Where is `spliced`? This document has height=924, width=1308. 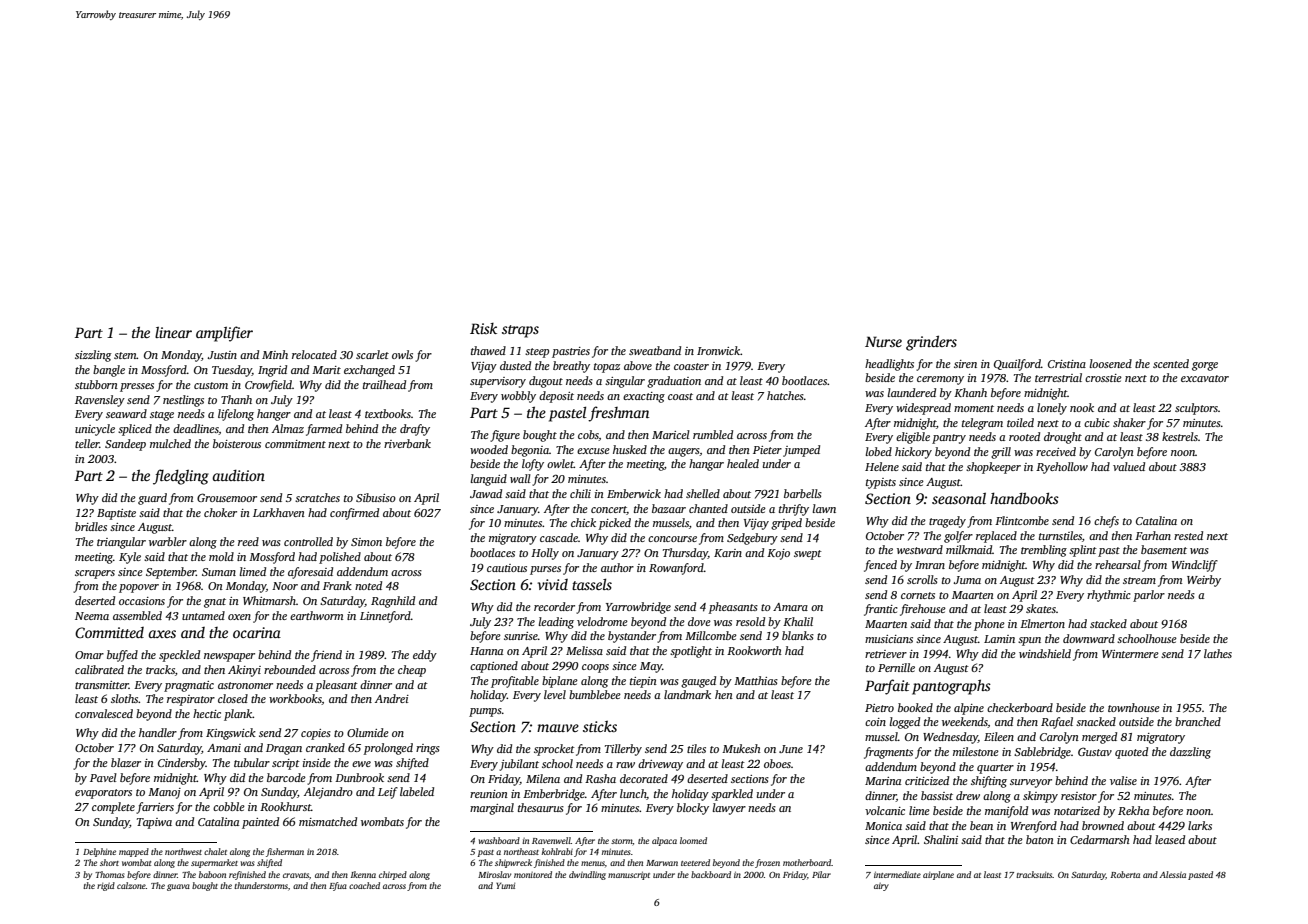 spliced is located at coordinates (135, 430).
